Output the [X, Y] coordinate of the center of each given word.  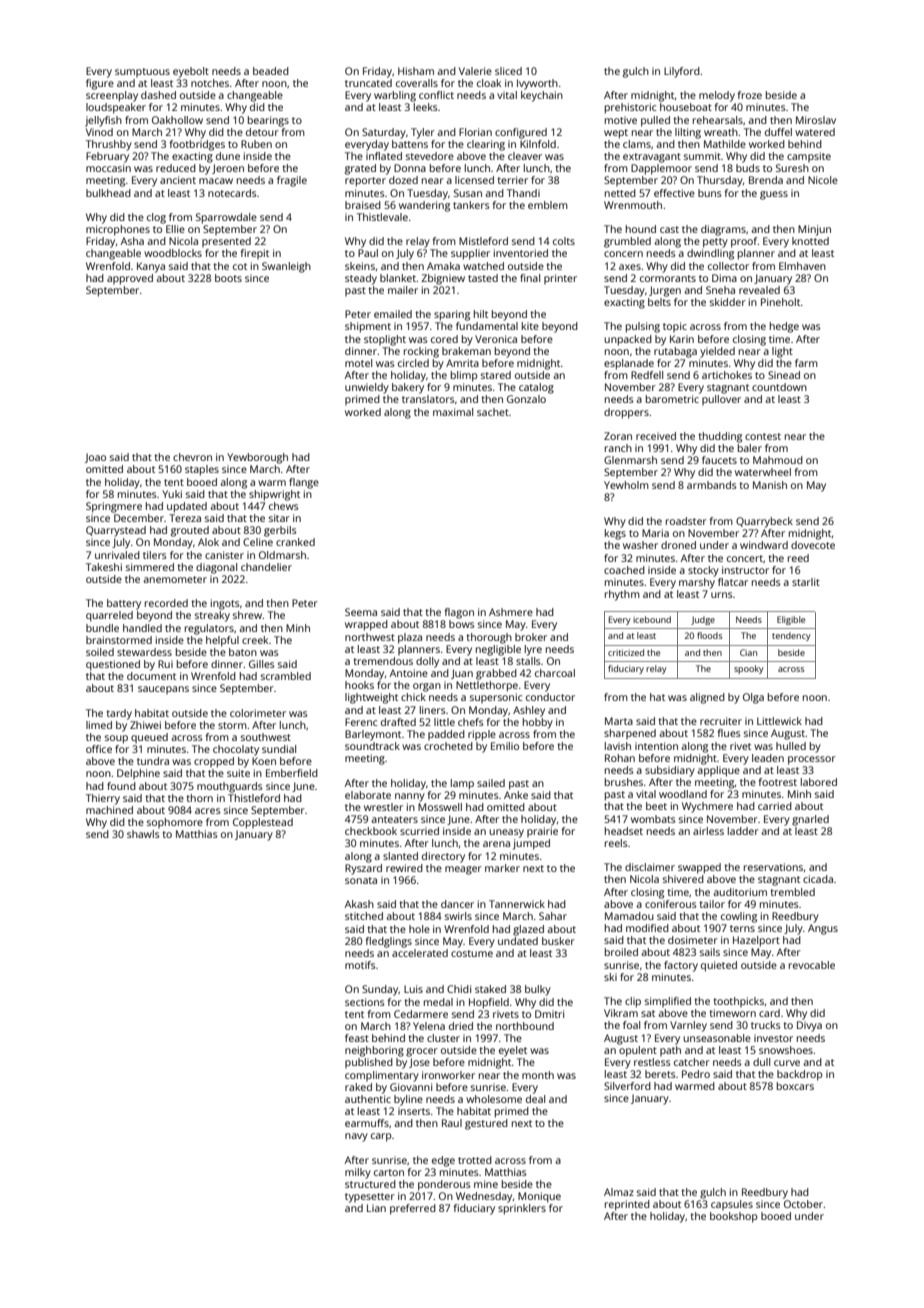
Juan [462, 674]
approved [130, 279]
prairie [542, 832]
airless [708, 831]
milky [358, 1173]
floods [709, 635]
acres [208, 811]
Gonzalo [526, 399]
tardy [119, 714]
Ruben [256, 144]
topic [675, 327]
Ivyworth [537, 84]
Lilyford [682, 72]
